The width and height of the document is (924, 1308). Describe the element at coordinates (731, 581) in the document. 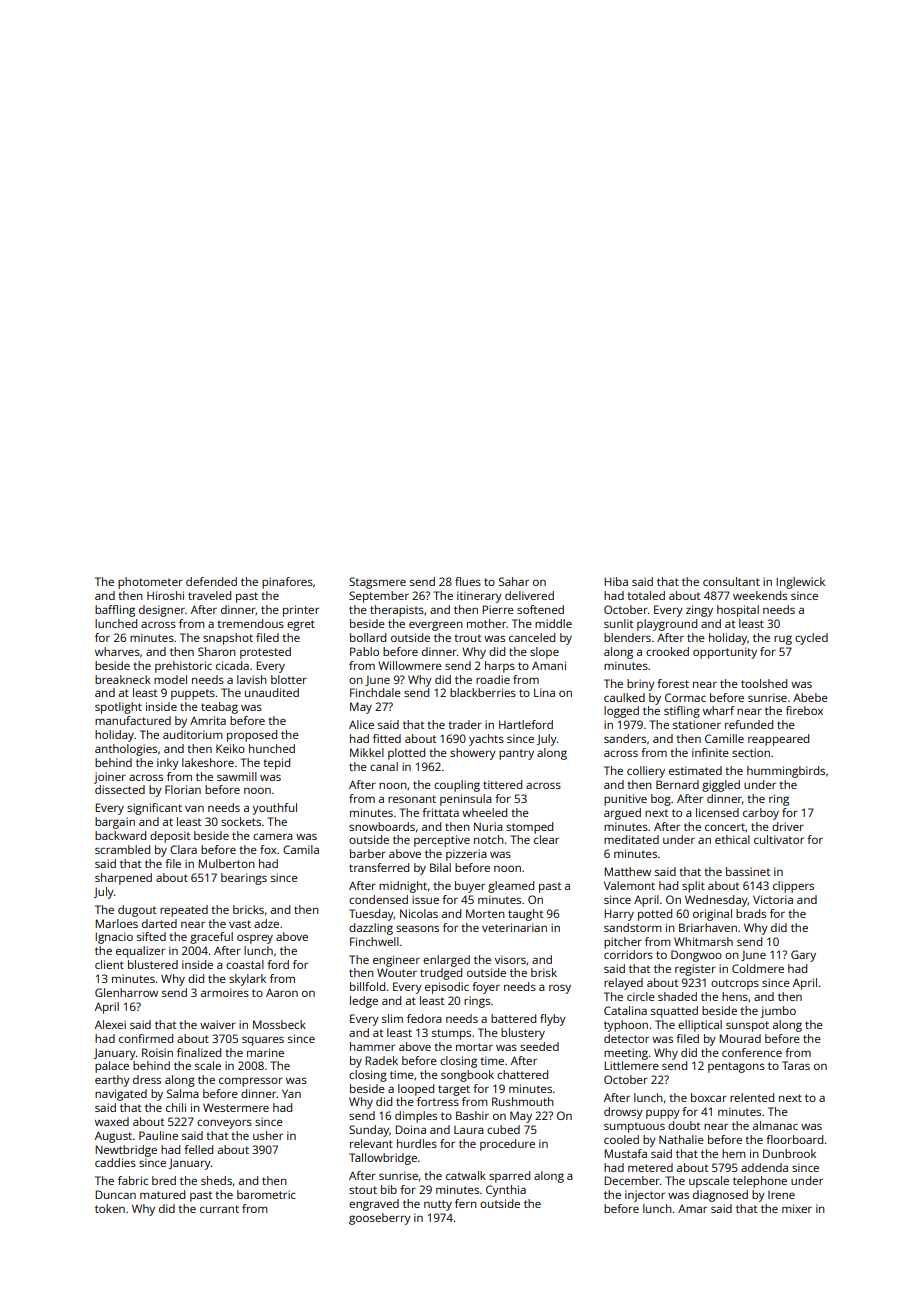

I see `consultant` at that location.
